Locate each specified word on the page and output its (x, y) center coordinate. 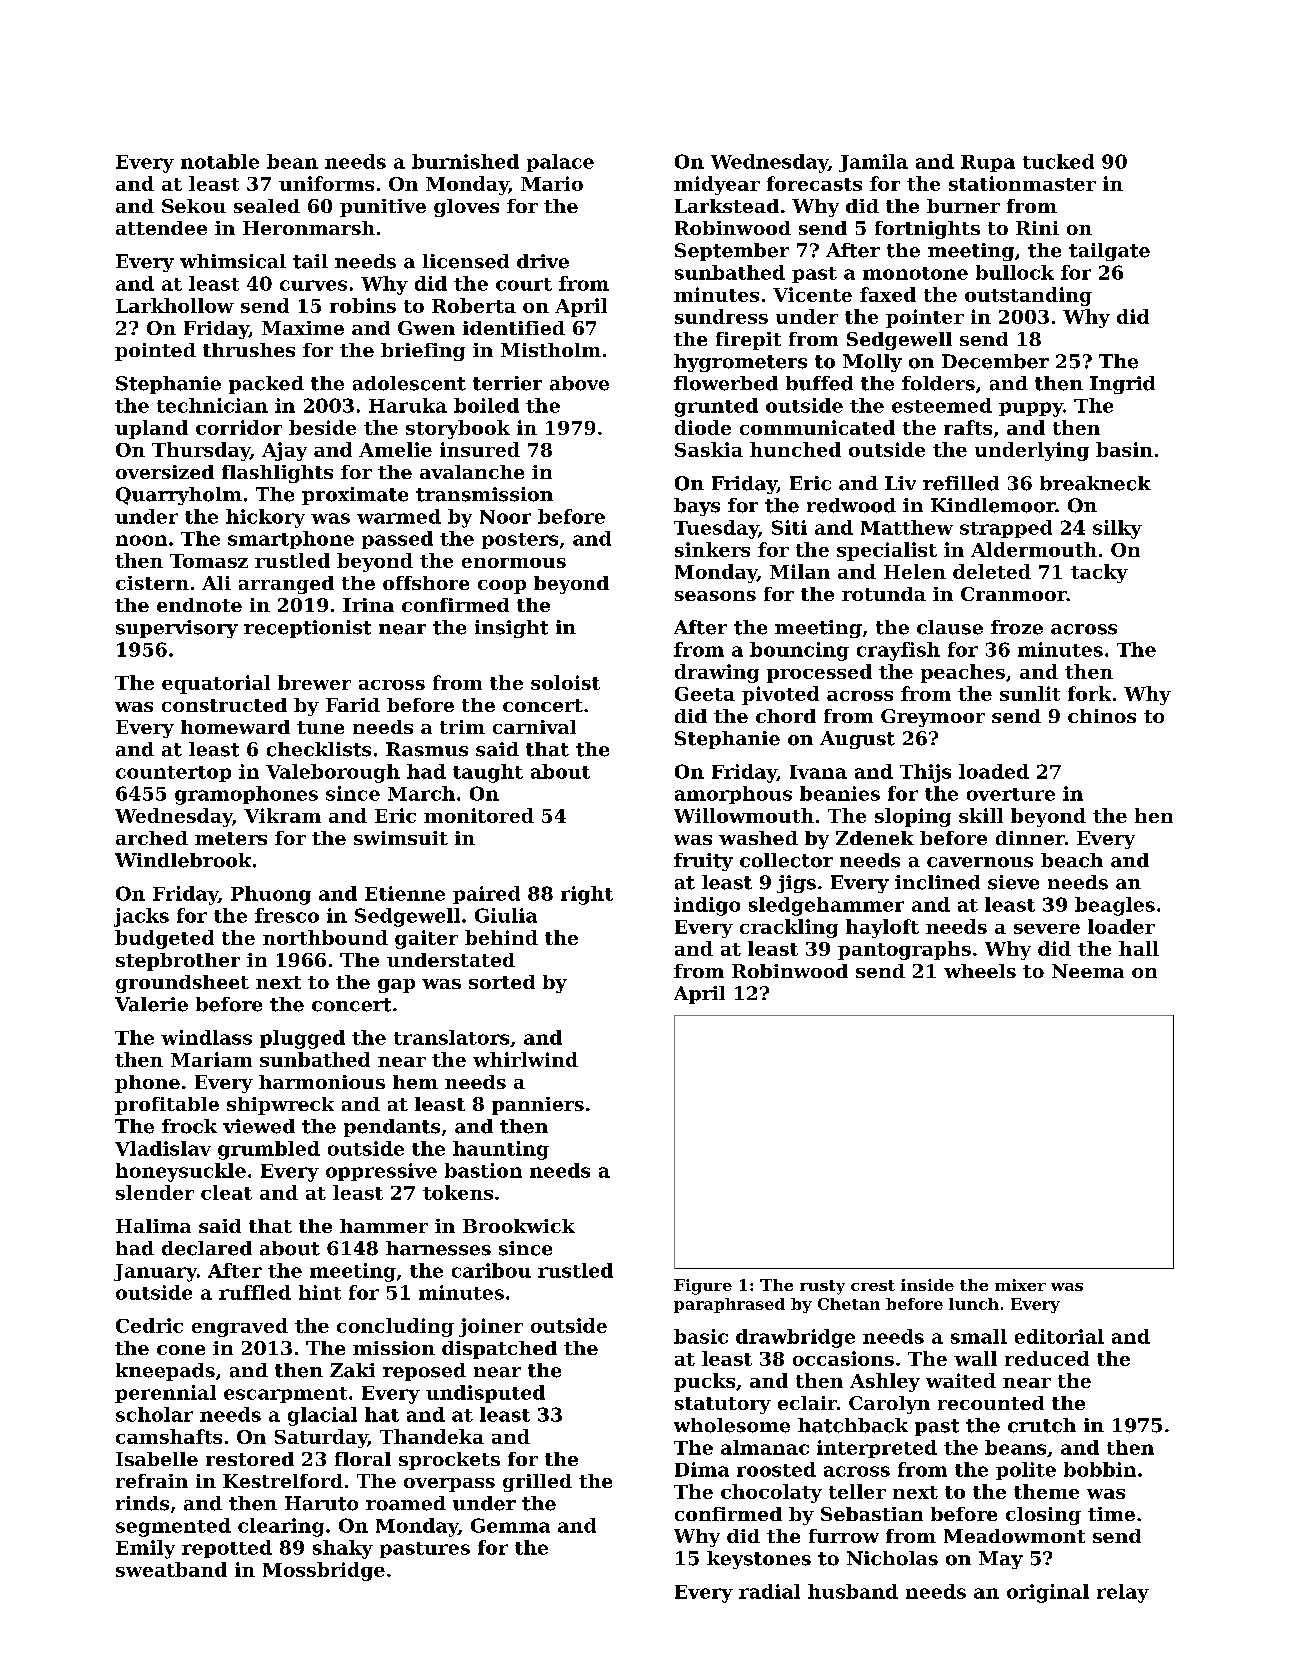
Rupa (988, 163)
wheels (980, 971)
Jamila (873, 163)
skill (981, 815)
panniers (538, 1106)
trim (462, 727)
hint (320, 1292)
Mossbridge (324, 1571)
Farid (353, 705)
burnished (465, 161)
